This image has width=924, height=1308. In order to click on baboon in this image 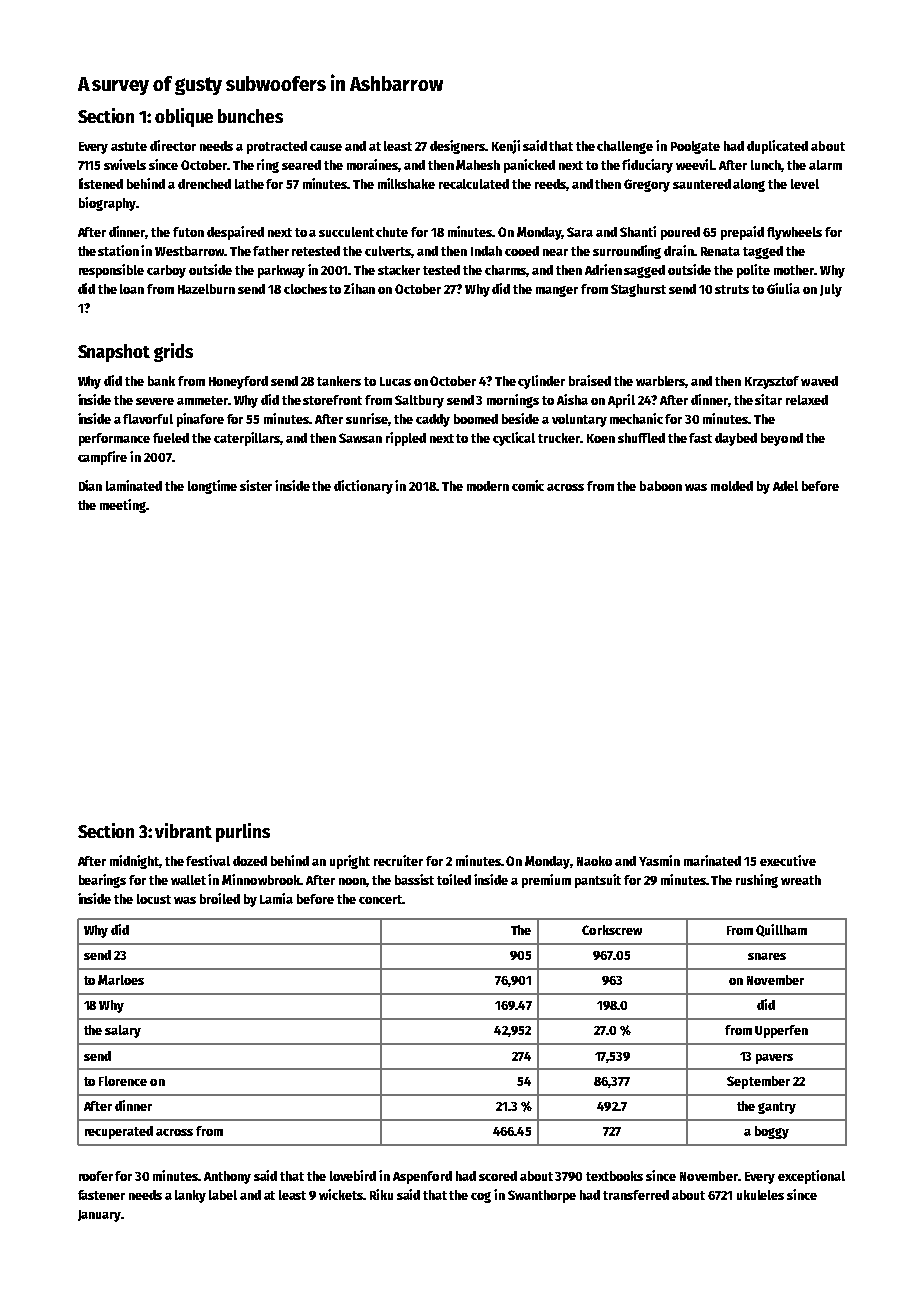, I will do `click(661, 486)`.
